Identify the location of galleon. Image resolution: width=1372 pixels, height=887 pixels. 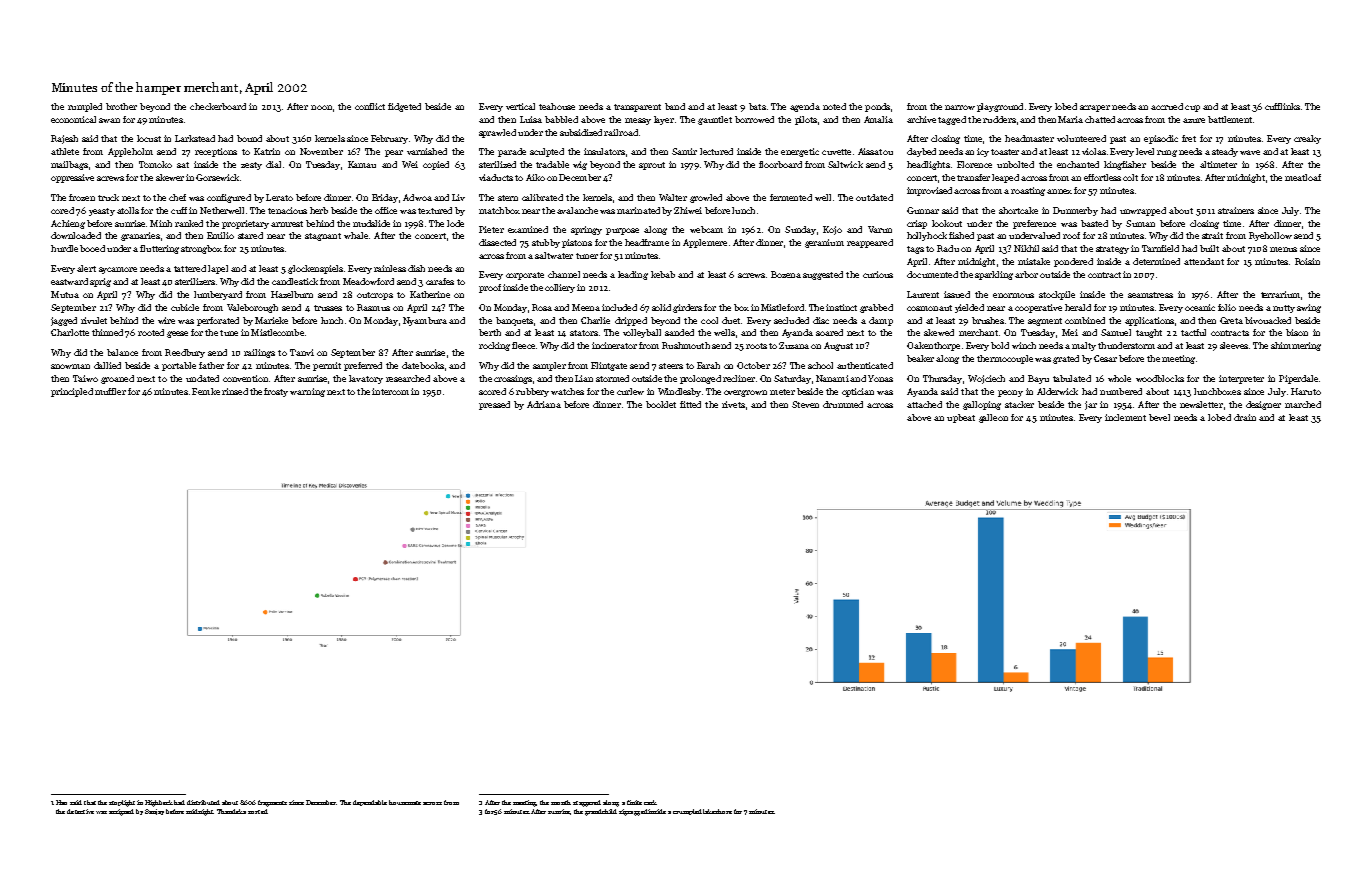
(993, 418).
